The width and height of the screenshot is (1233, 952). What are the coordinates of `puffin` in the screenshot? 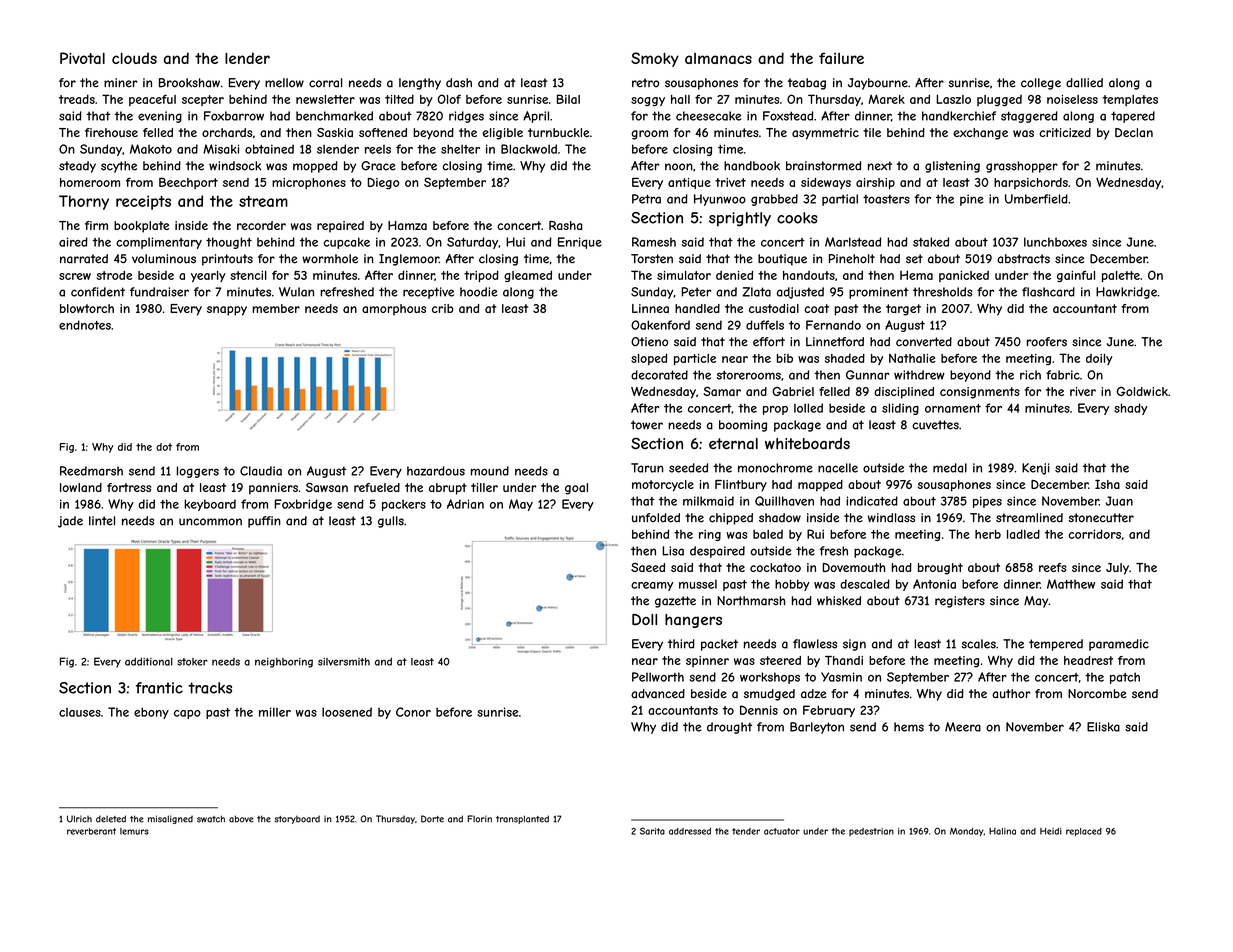 It's located at (264, 522).
